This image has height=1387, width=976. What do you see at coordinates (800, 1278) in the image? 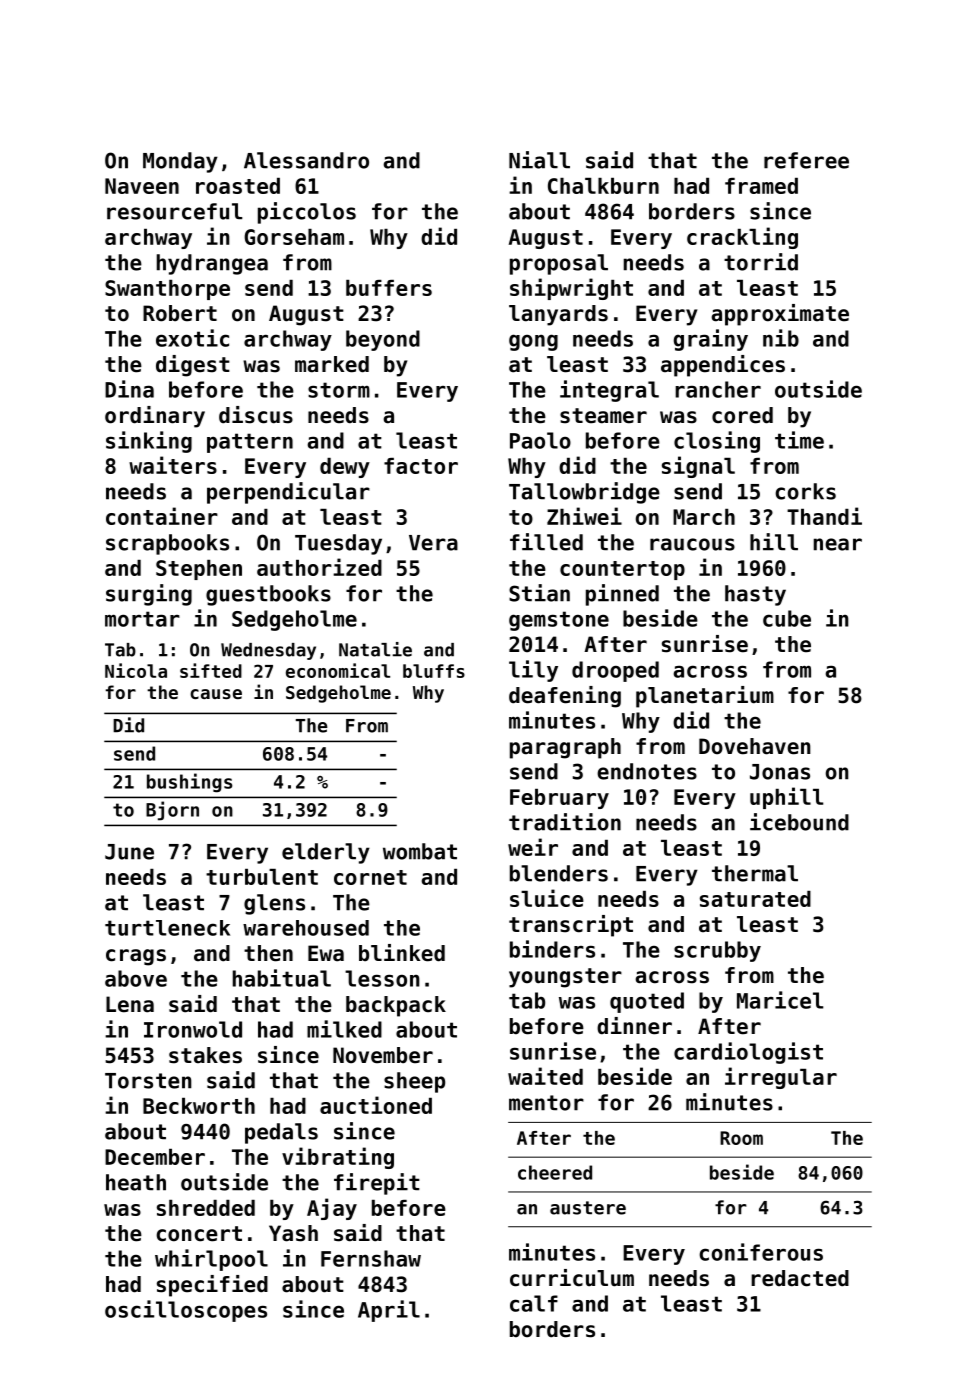
I see `redacted` at bounding box center [800, 1278].
